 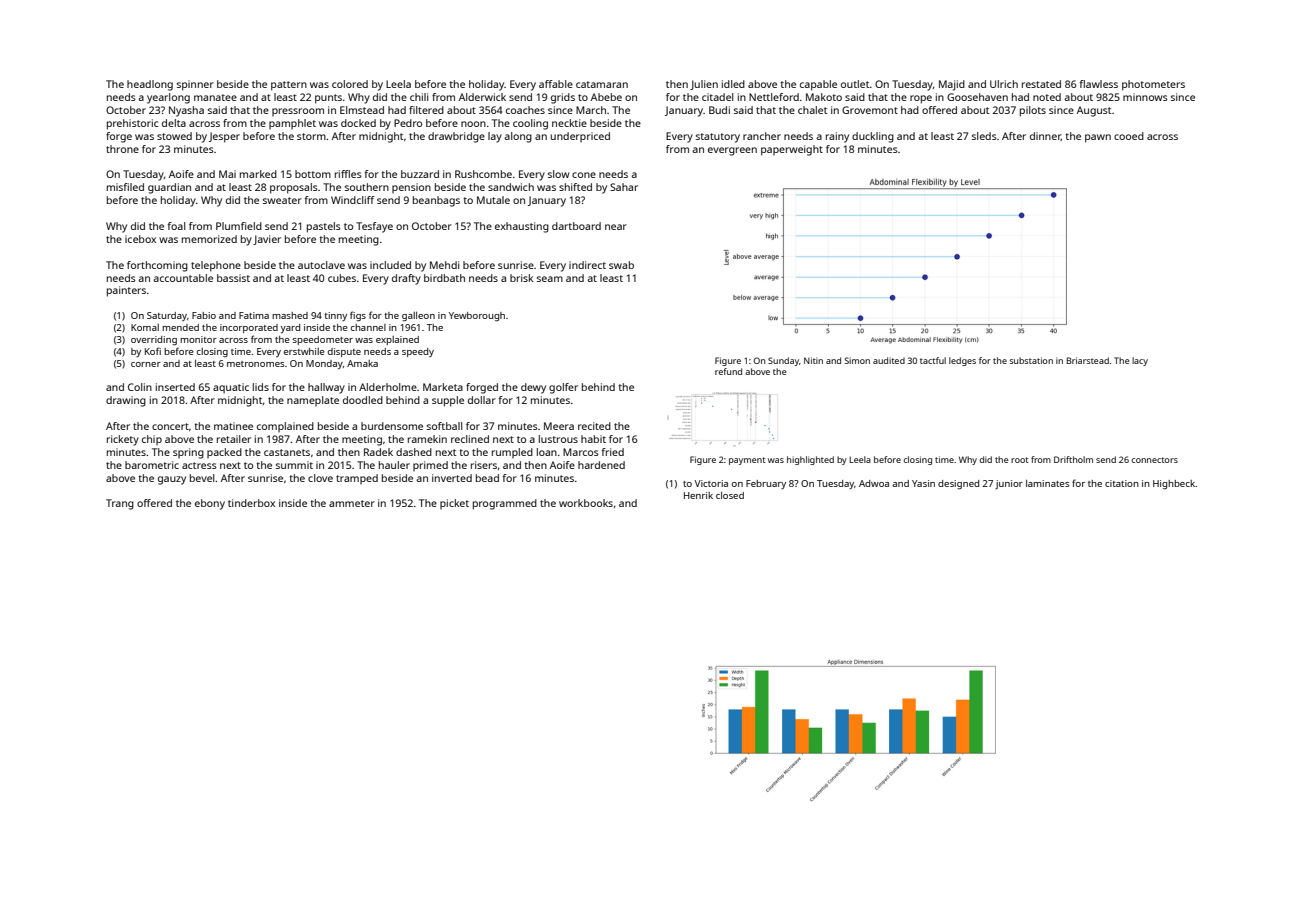 What do you see at coordinates (730, 495) in the image?
I see `closed` at bounding box center [730, 495].
